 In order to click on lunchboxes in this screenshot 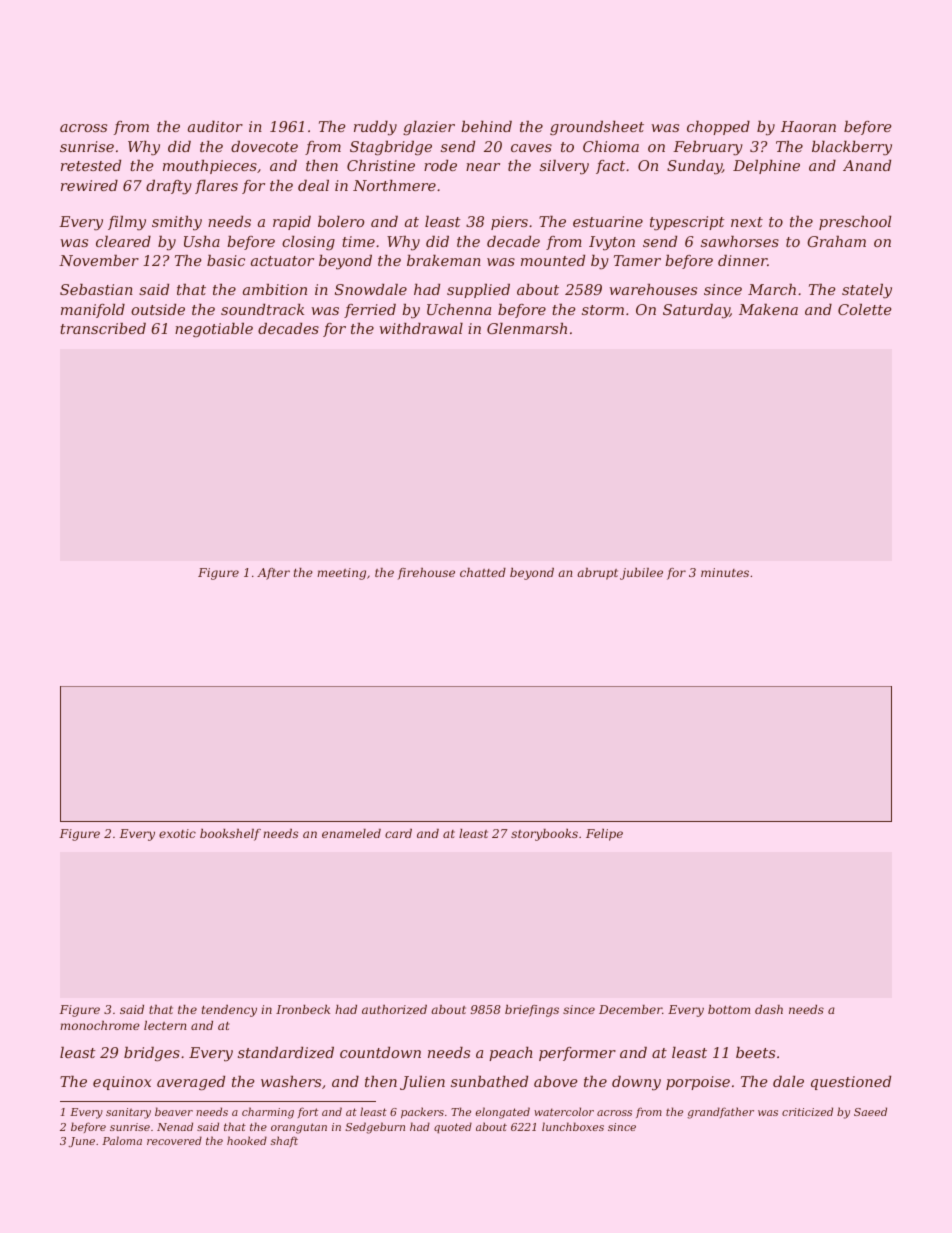, I will do `click(573, 1126)`.
